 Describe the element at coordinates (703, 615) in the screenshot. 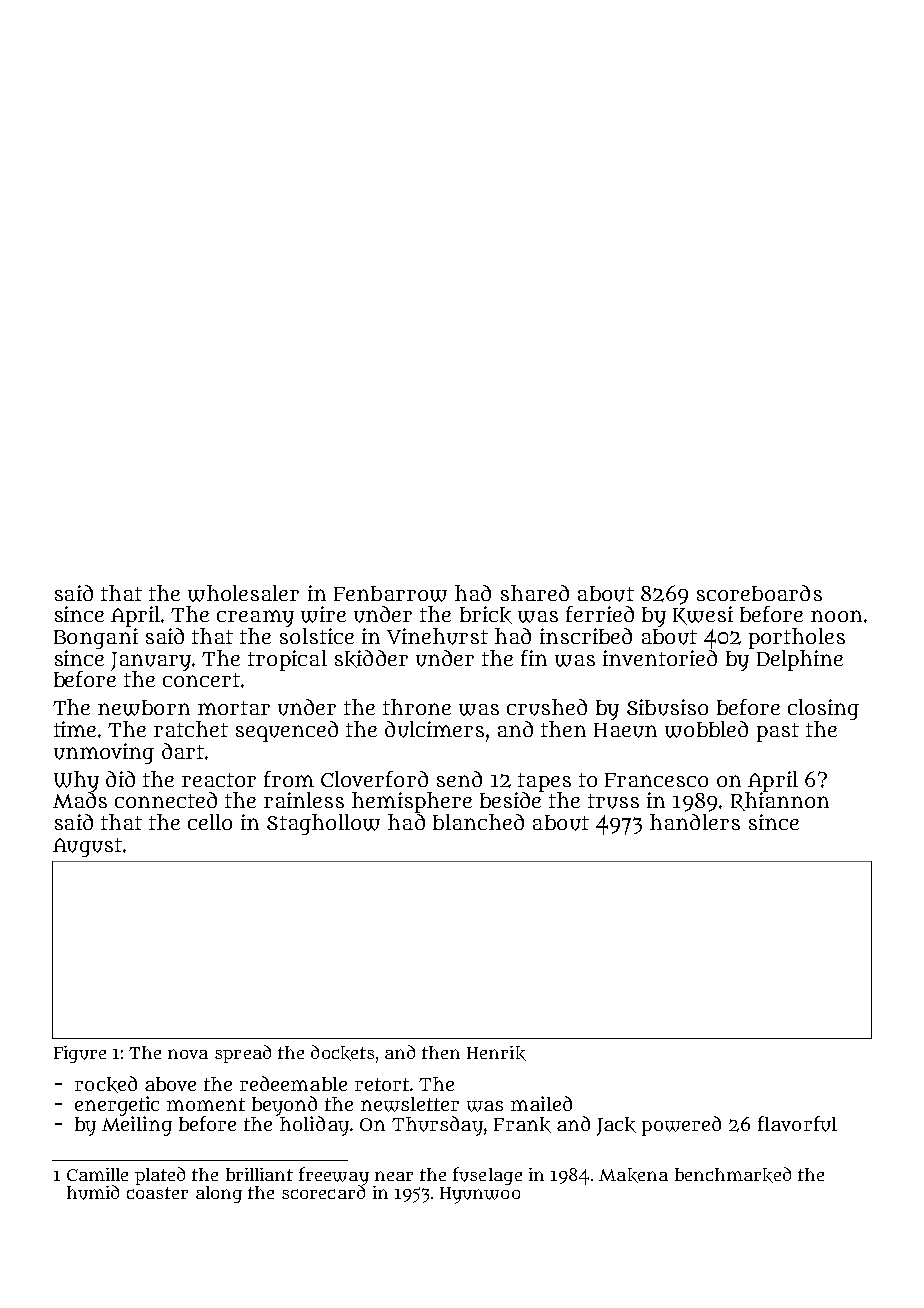

I see `Kwesi` at that location.
